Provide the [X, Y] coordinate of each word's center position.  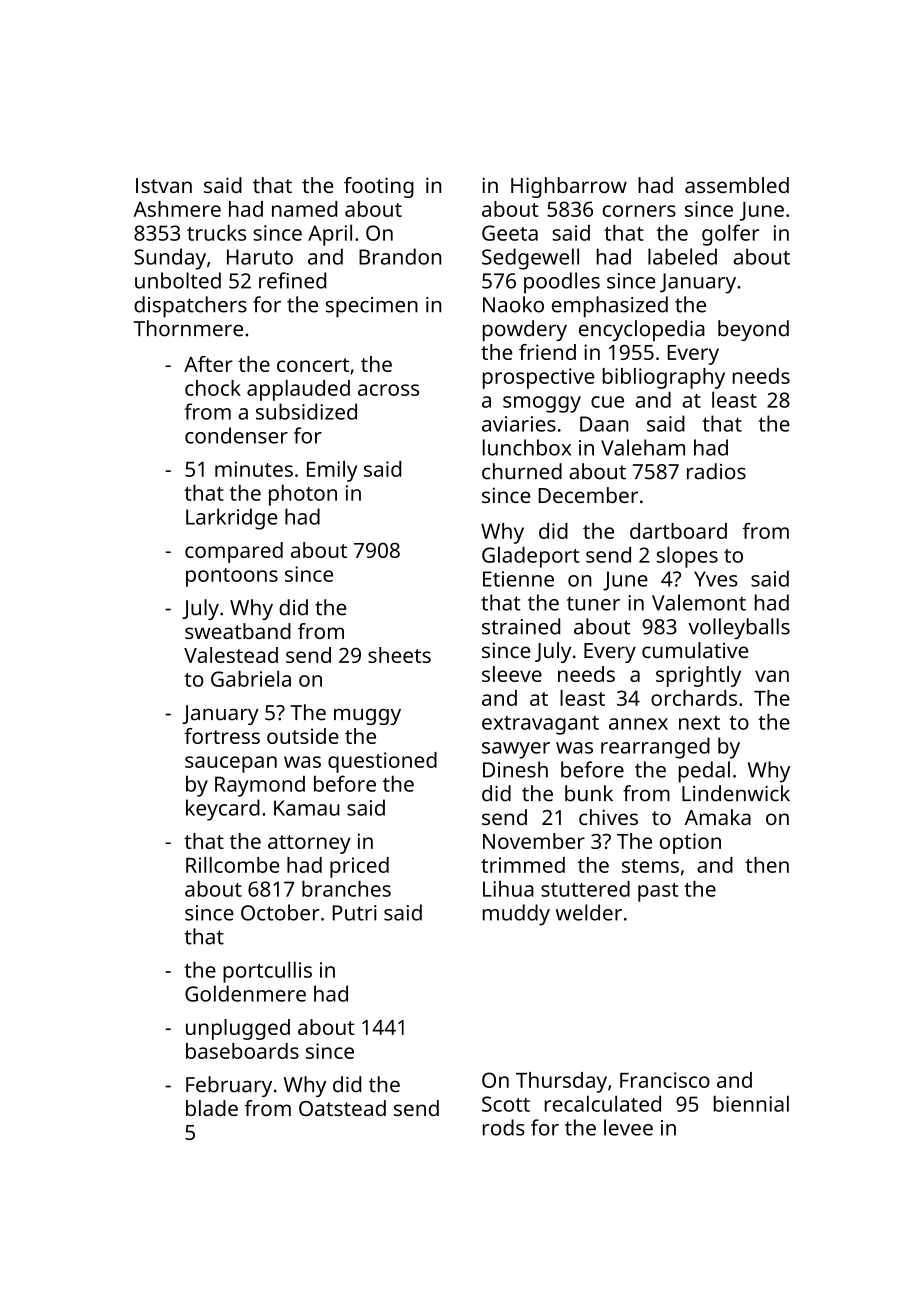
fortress [222, 736]
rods [504, 1127]
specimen [372, 307]
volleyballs [739, 628]
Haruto [260, 257]
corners [639, 211]
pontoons [232, 577]
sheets [399, 655]
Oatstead [342, 1108]
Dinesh [515, 769]
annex [638, 724]
